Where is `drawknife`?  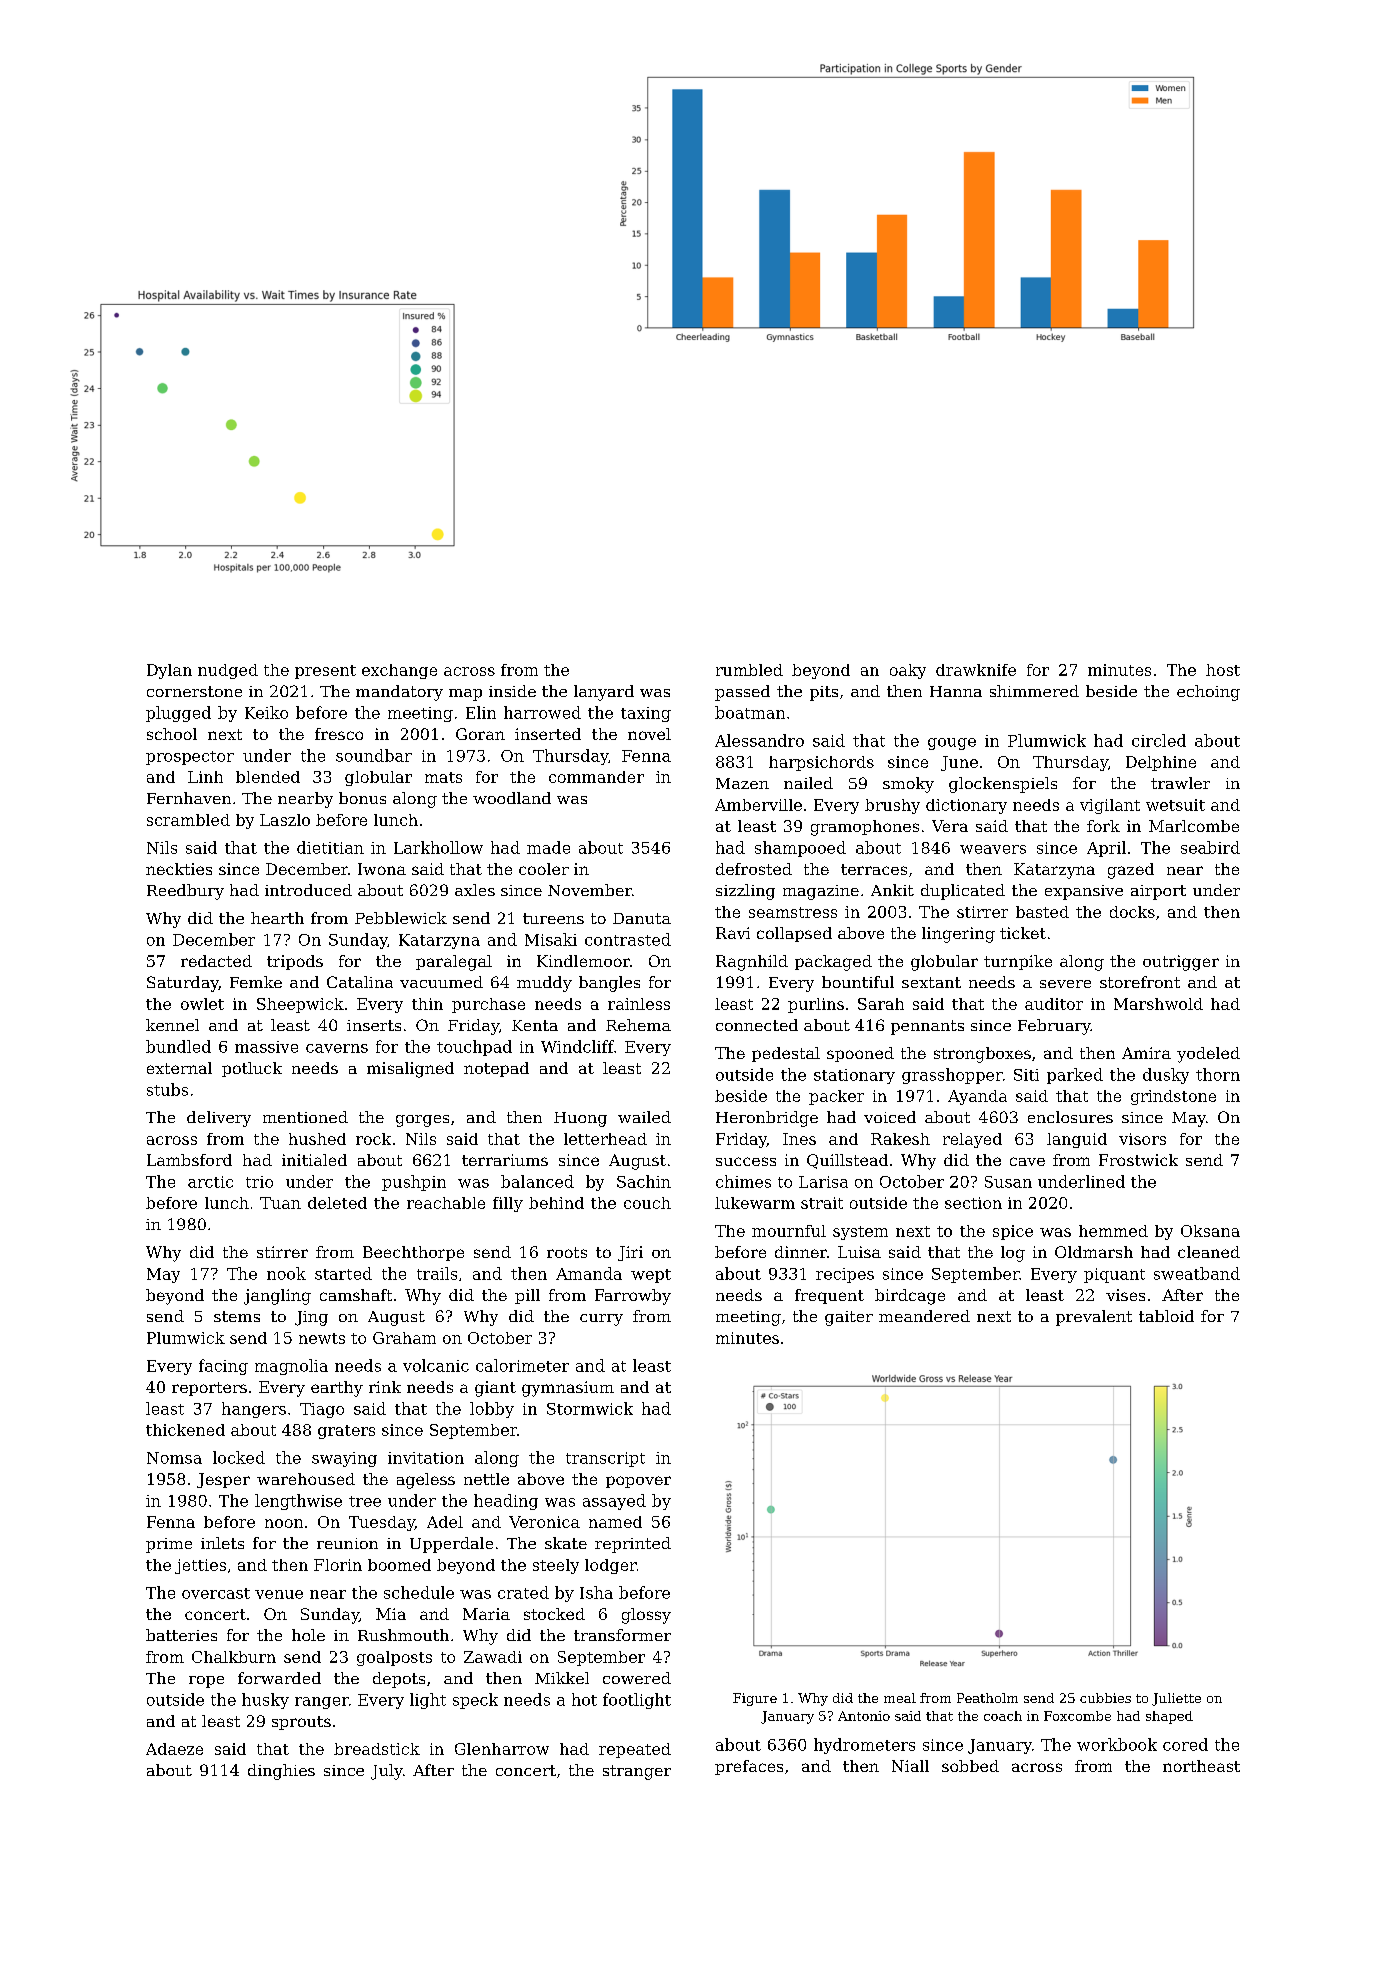 drawknife is located at coordinates (976, 670).
